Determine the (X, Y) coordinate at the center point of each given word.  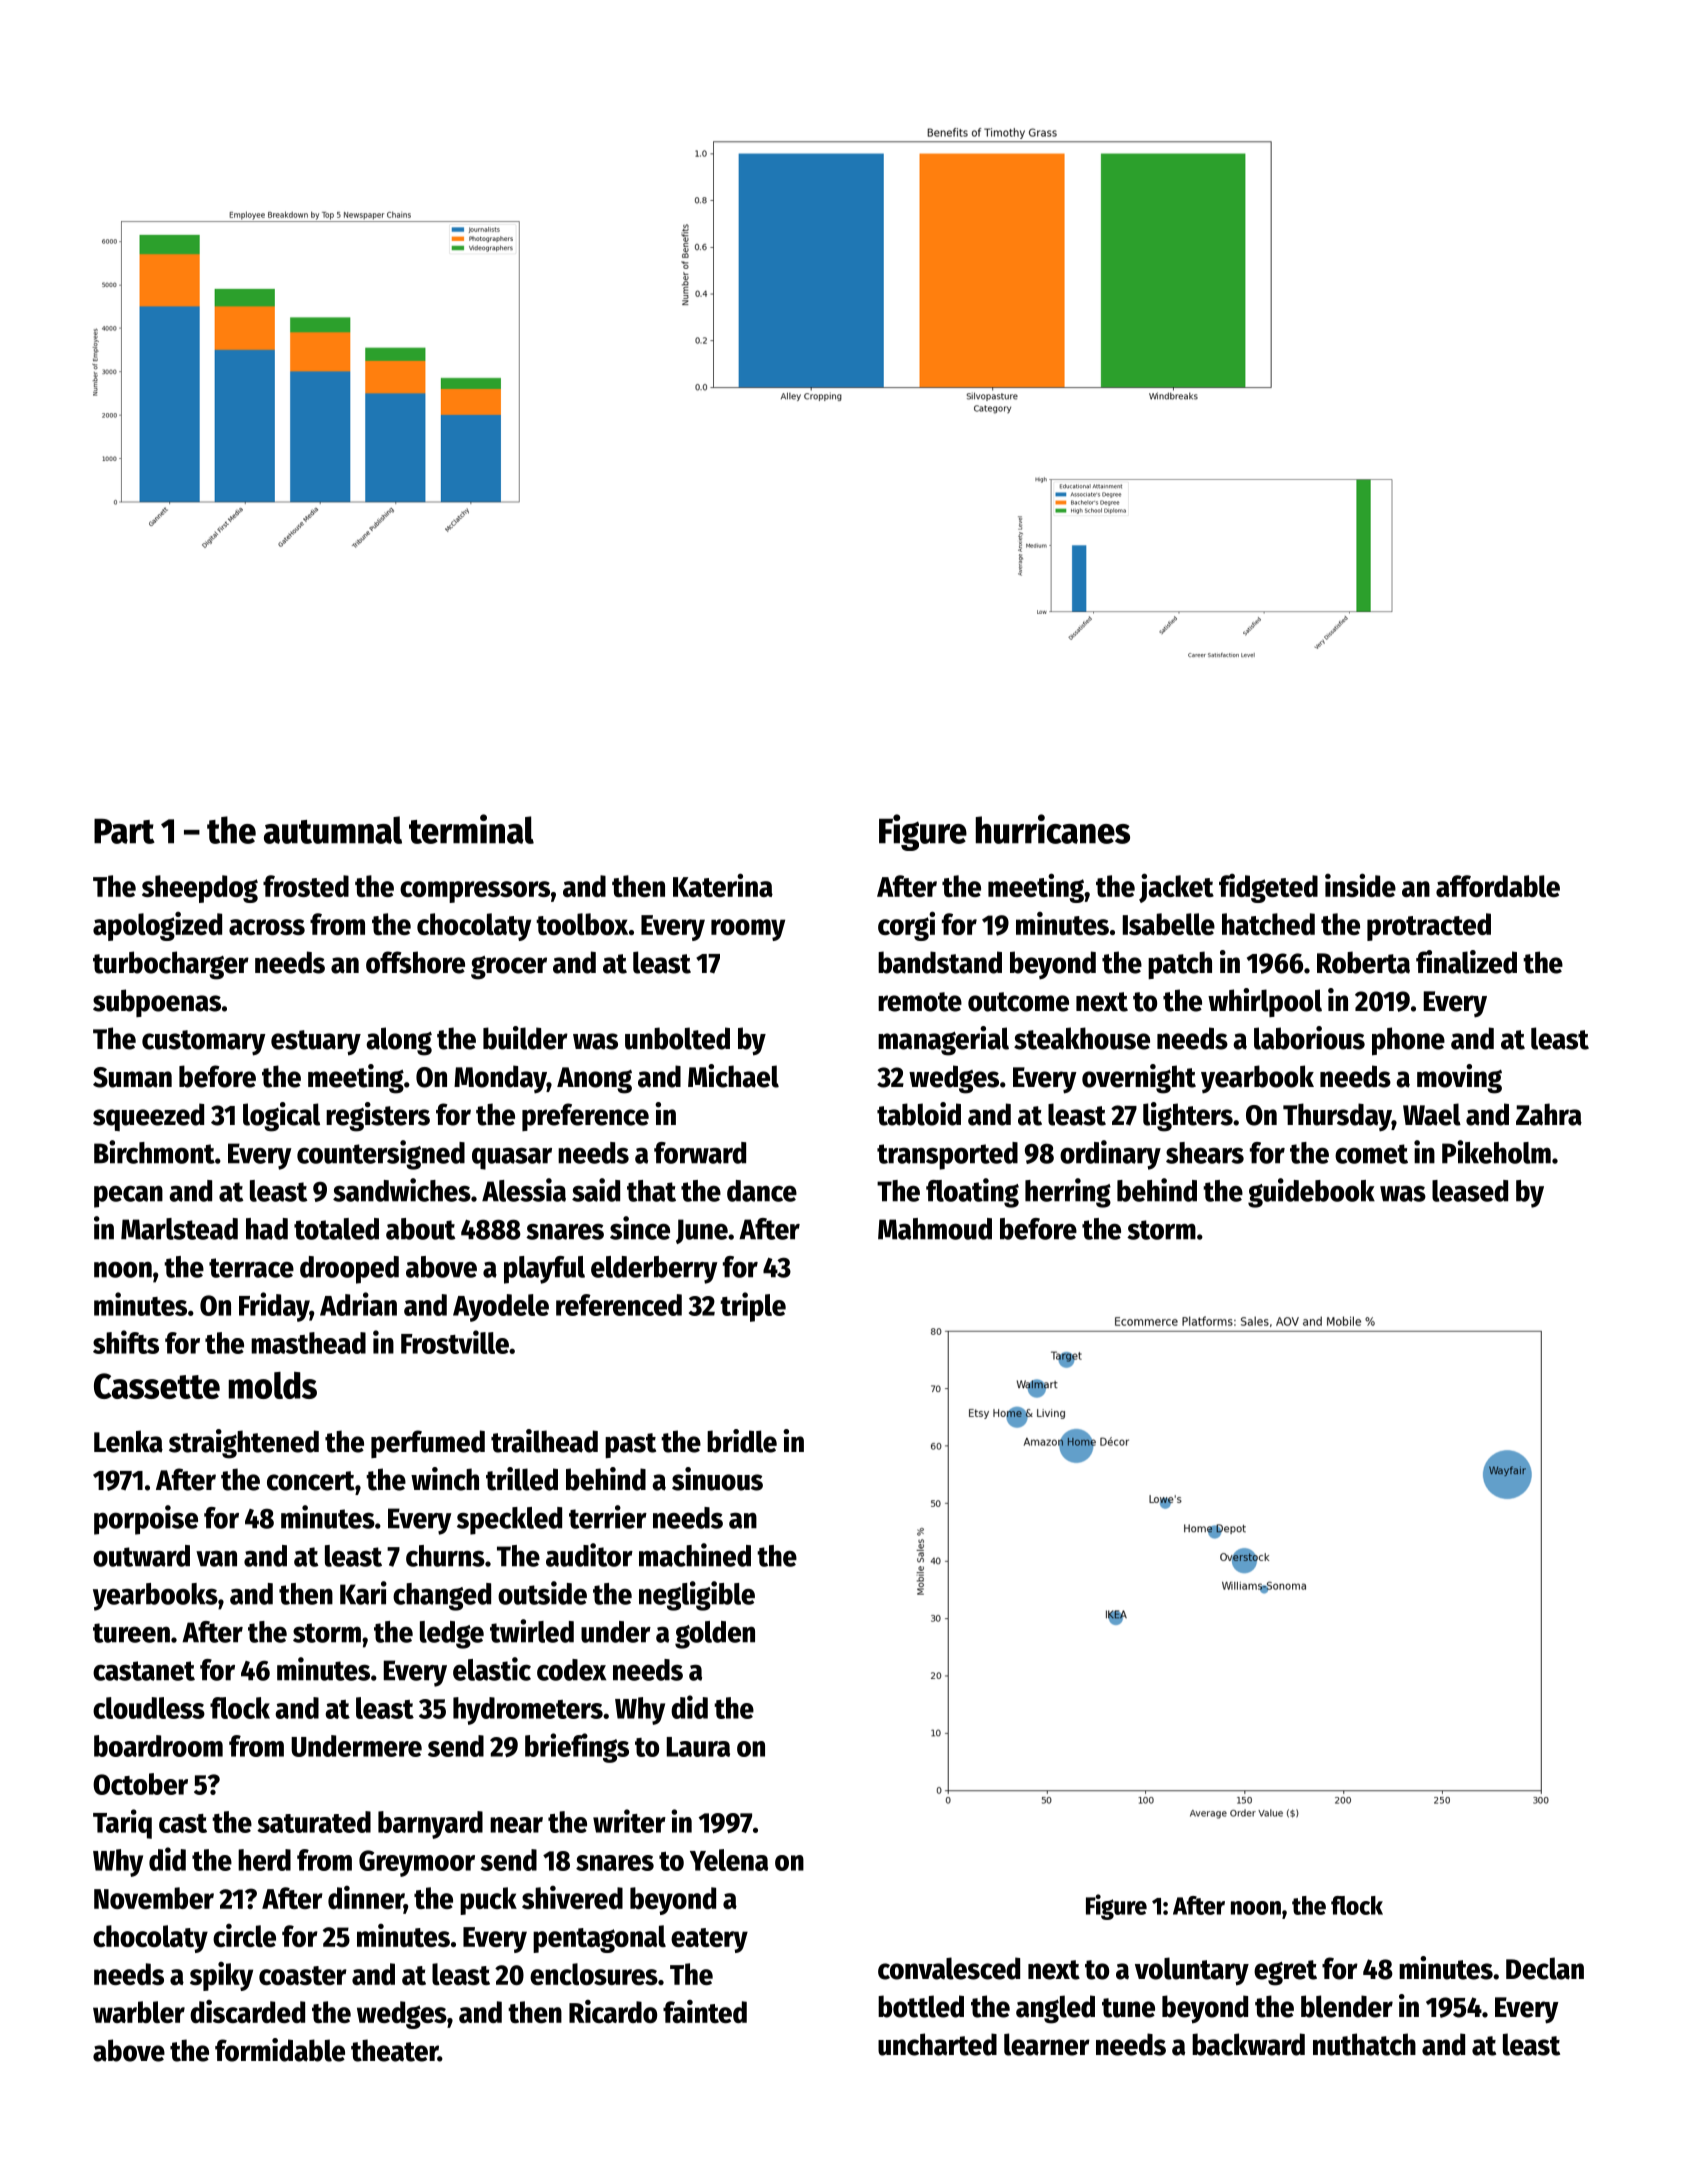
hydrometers (528, 1711)
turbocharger (171, 965)
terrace (251, 1268)
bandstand (940, 962)
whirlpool (1265, 1002)
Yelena (729, 1860)
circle (244, 1935)
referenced (619, 1305)
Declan (1545, 1968)
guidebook (1311, 1193)
